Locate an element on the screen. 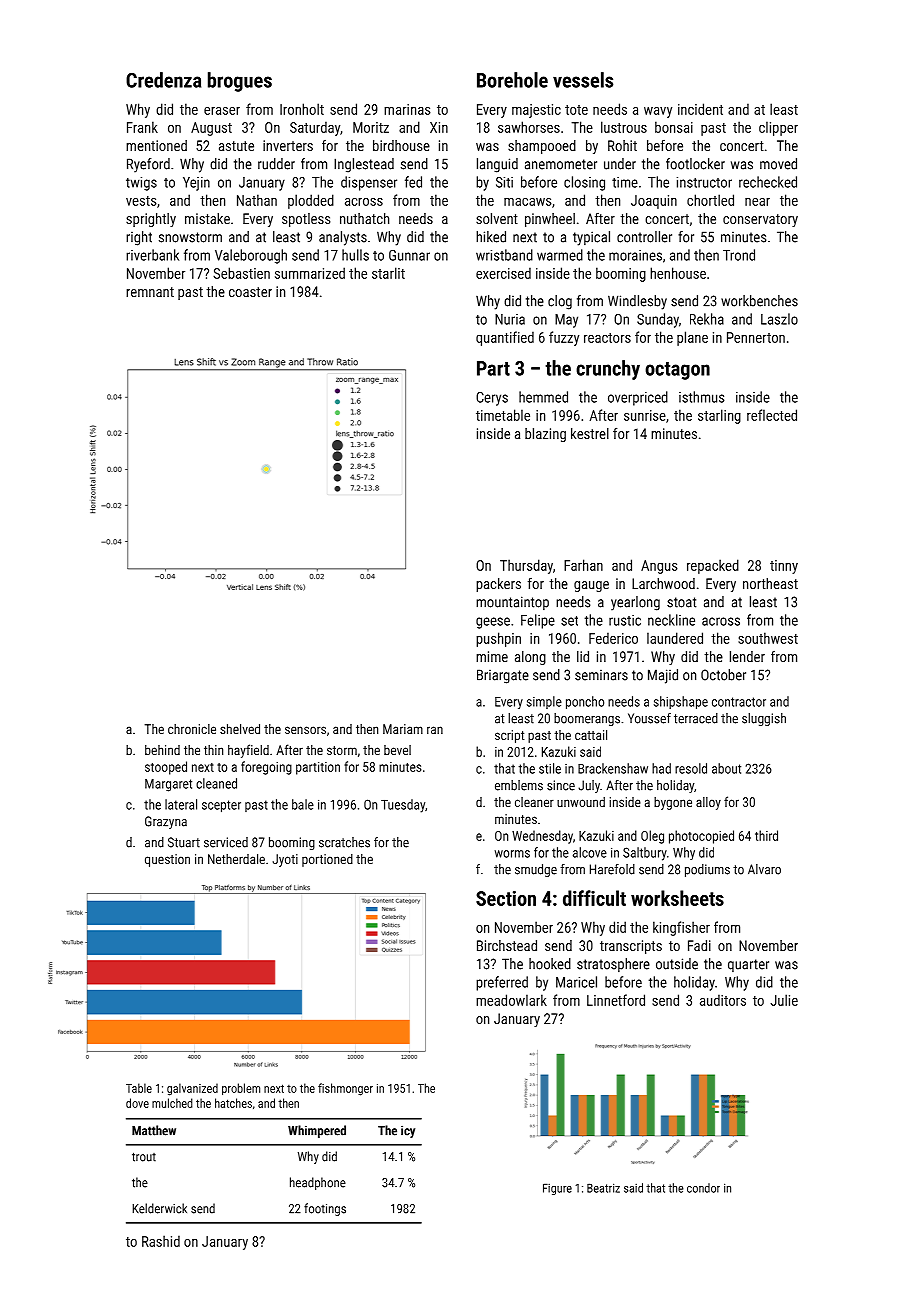  chronicle is located at coordinates (192, 729).
